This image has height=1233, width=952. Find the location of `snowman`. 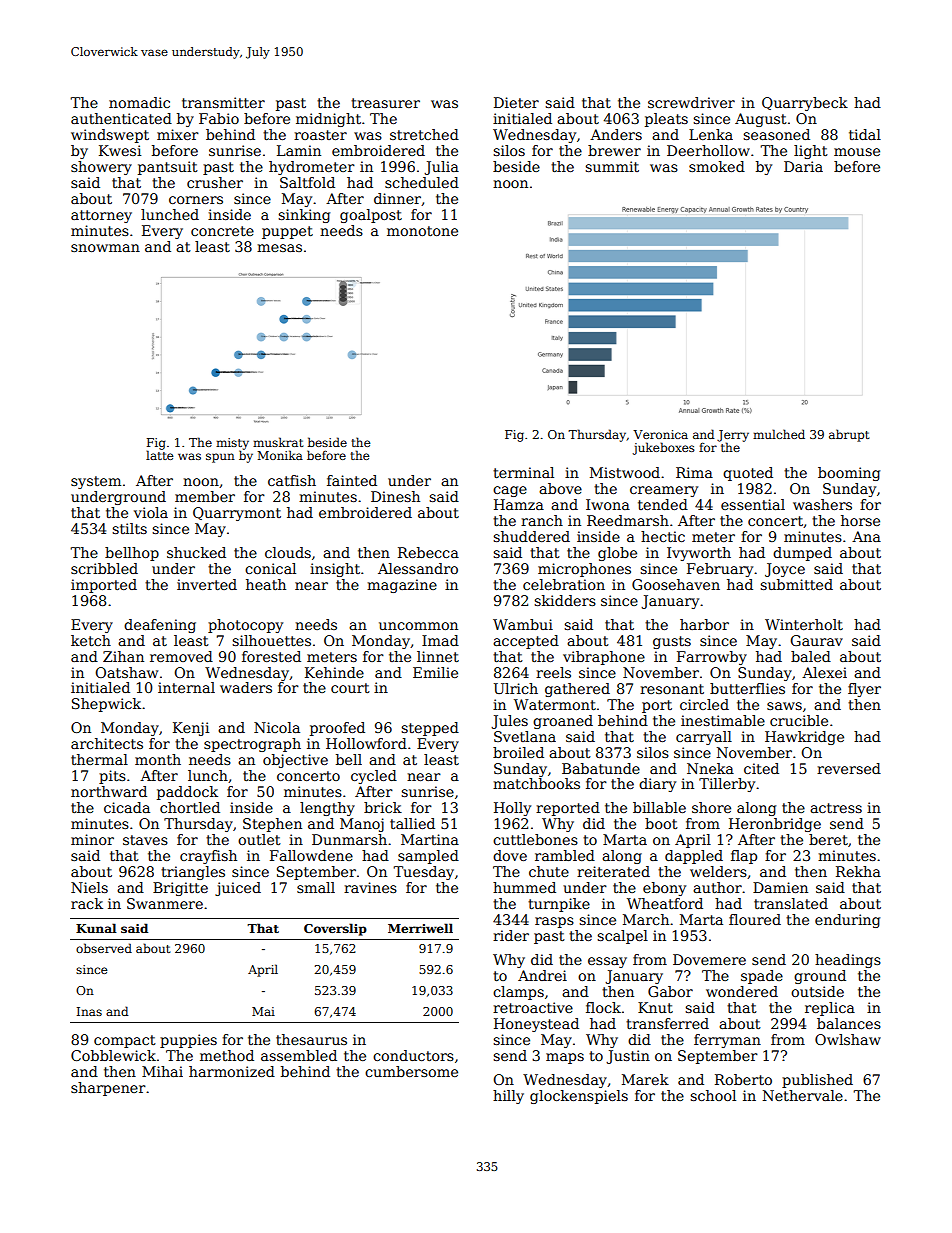

snowman is located at coordinates (105, 248).
